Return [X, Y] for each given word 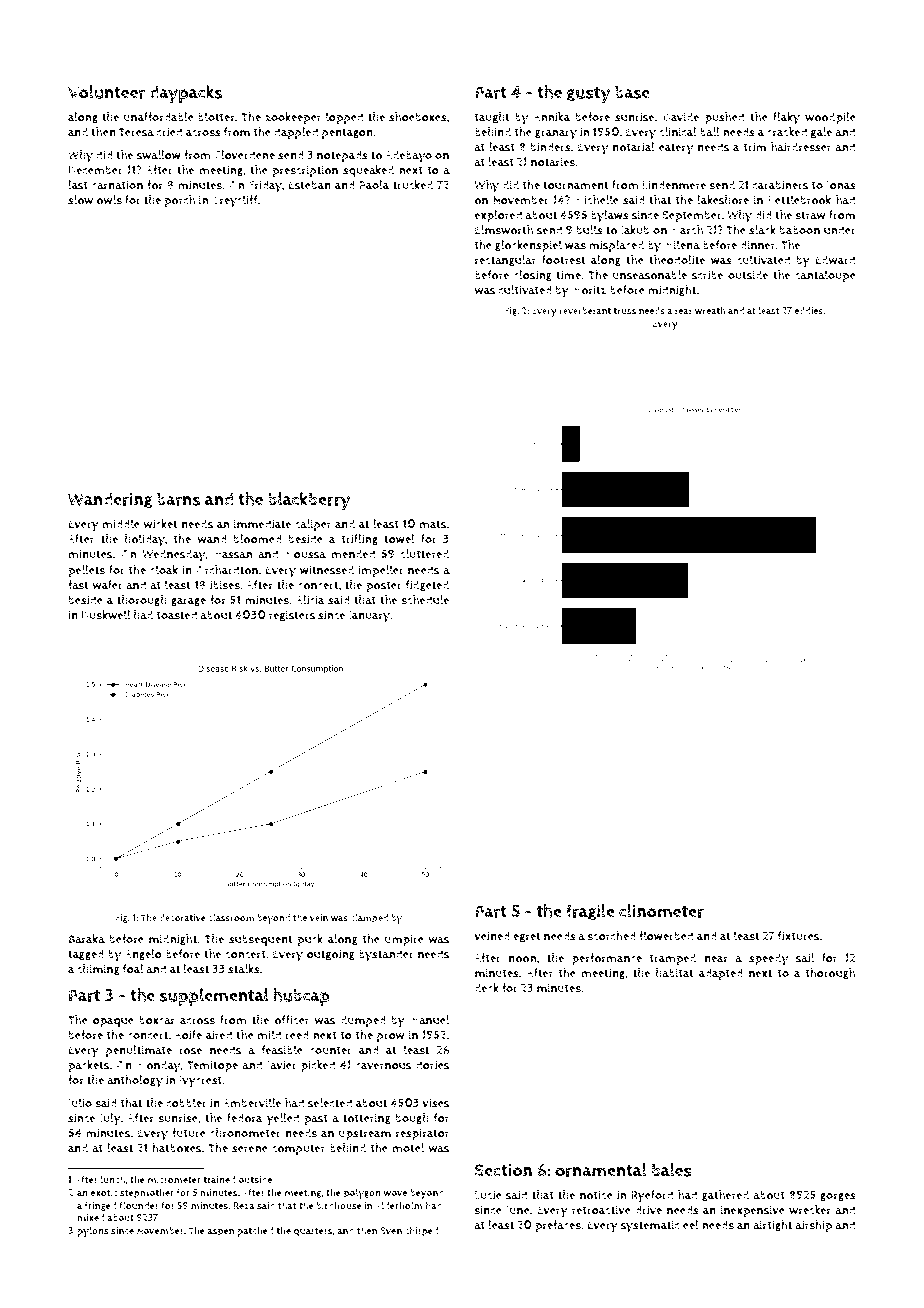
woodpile [830, 118]
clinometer [661, 911]
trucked [413, 185]
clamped [369, 919]
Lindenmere [674, 185]
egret [527, 937]
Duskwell [106, 615]
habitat [675, 973]
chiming [98, 970]
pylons [93, 1231]
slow [80, 200]
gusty [588, 95]
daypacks [186, 94]
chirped [422, 1231]
